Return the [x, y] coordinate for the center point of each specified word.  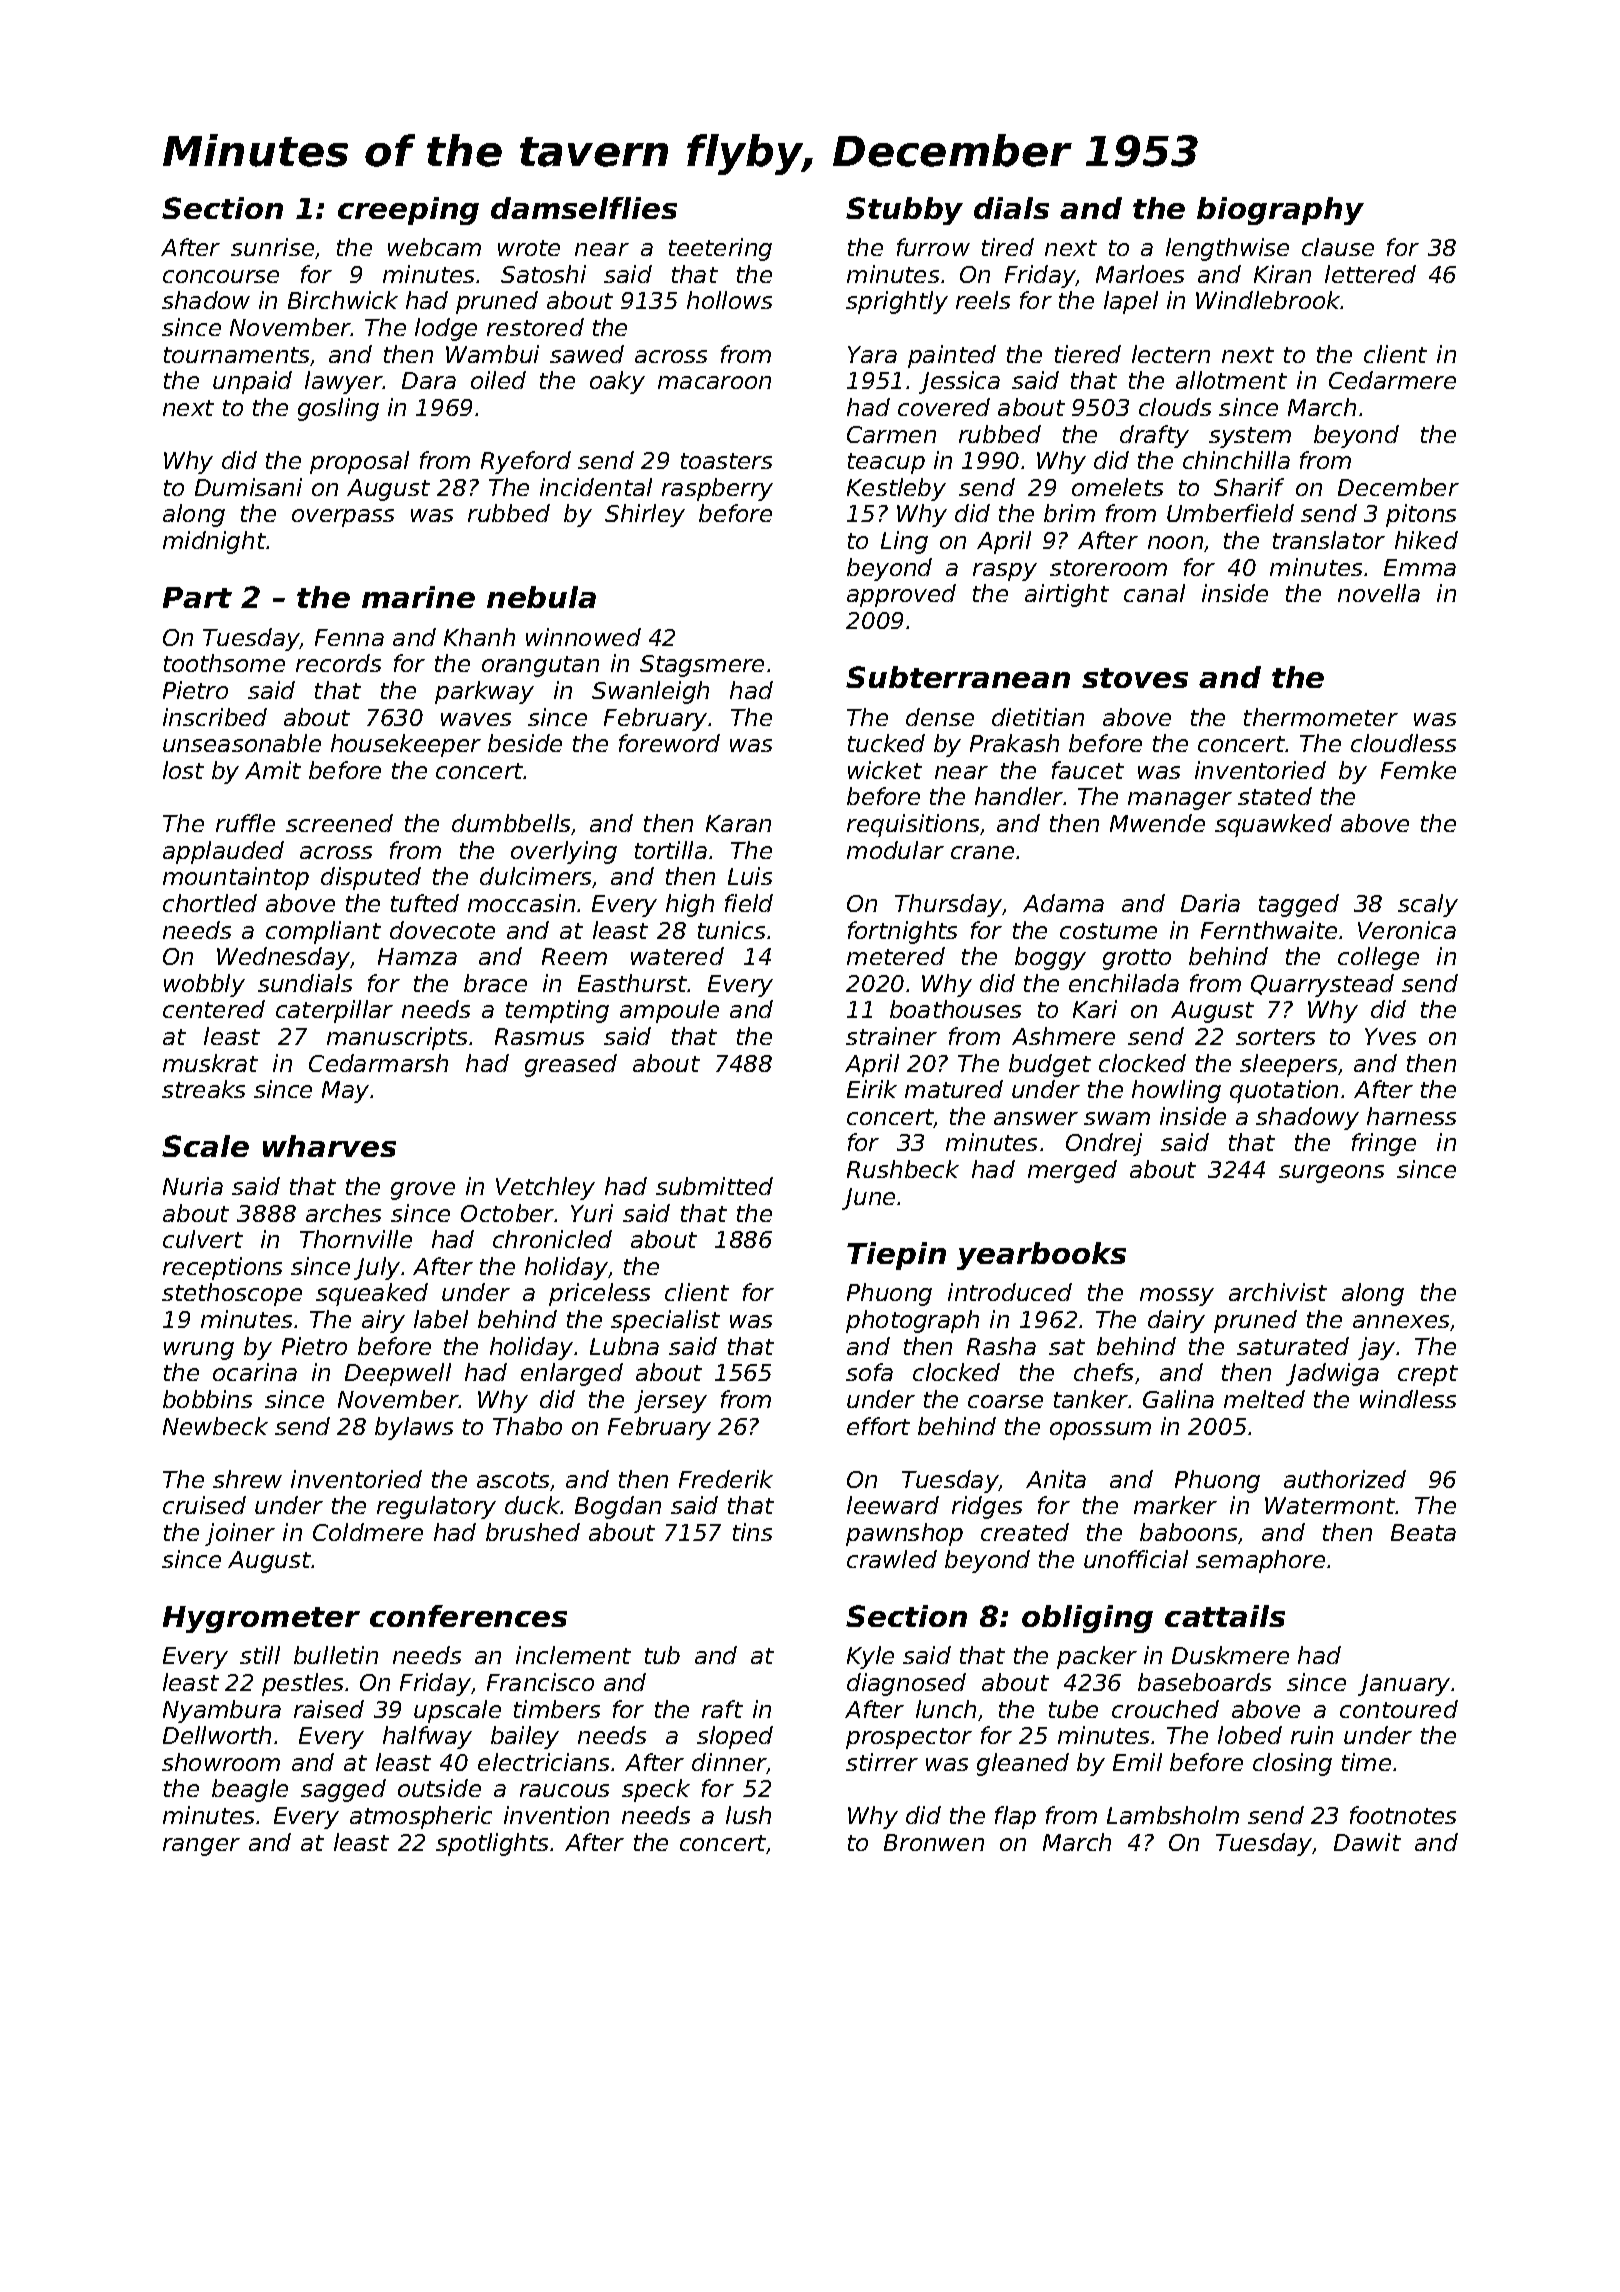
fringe [1384, 1144]
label [441, 1319]
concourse [221, 276]
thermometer [1321, 717]
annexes [1401, 1321]
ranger [201, 1847]
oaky [617, 382]
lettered [1370, 274]
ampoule [669, 1011]
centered [214, 1009]
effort [878, 1426]
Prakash [1014, 743]
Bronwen [934, 1842]
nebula [541, 597]
